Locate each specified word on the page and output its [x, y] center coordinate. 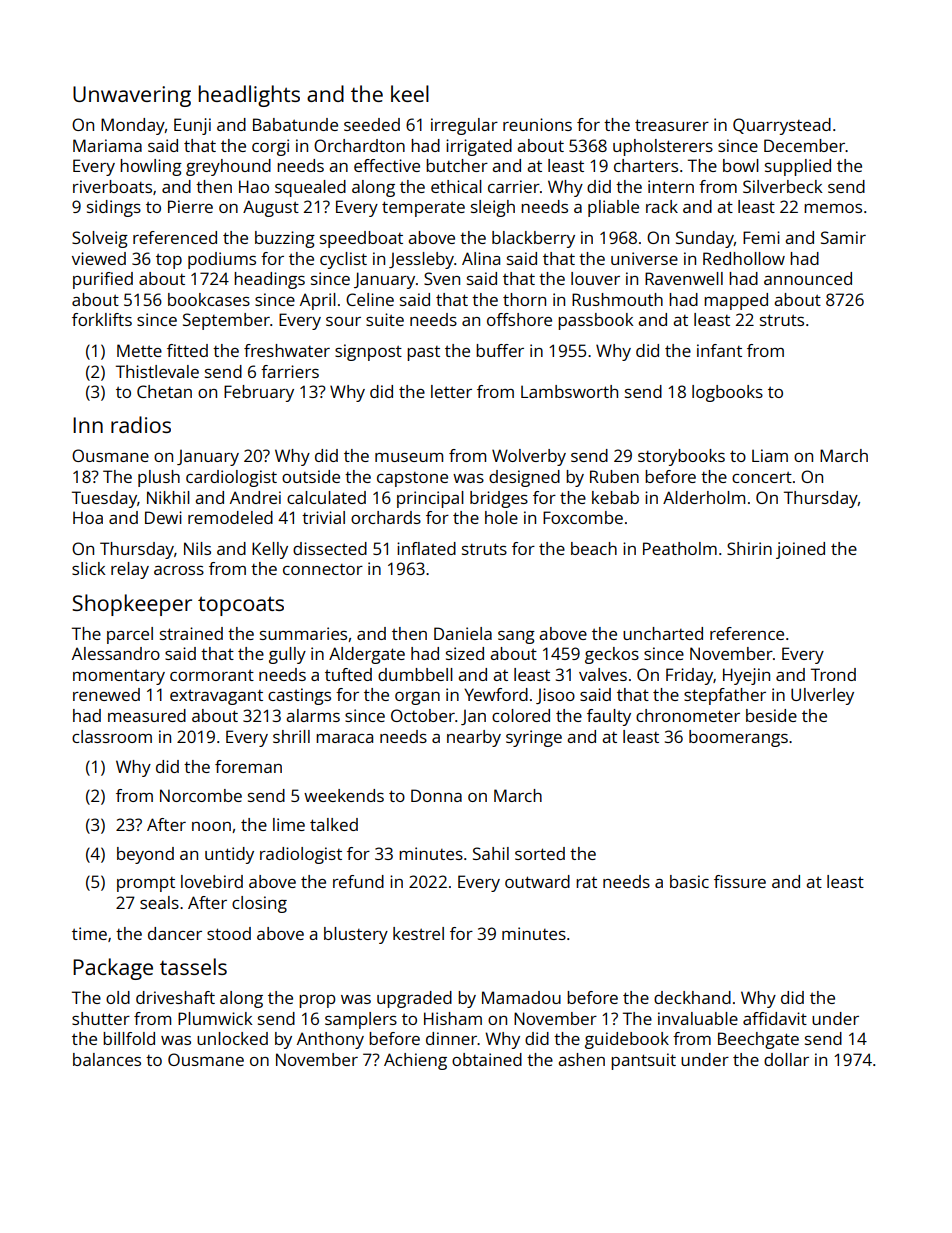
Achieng [415, 1061]
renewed [106, 694]
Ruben [614, 476]
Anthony [330, 1040]
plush [159, 478]
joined [800, 550]
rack [662, 206]
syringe [534, 738]
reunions [537, 124]
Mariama [107, 145]
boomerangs [738, 738]
